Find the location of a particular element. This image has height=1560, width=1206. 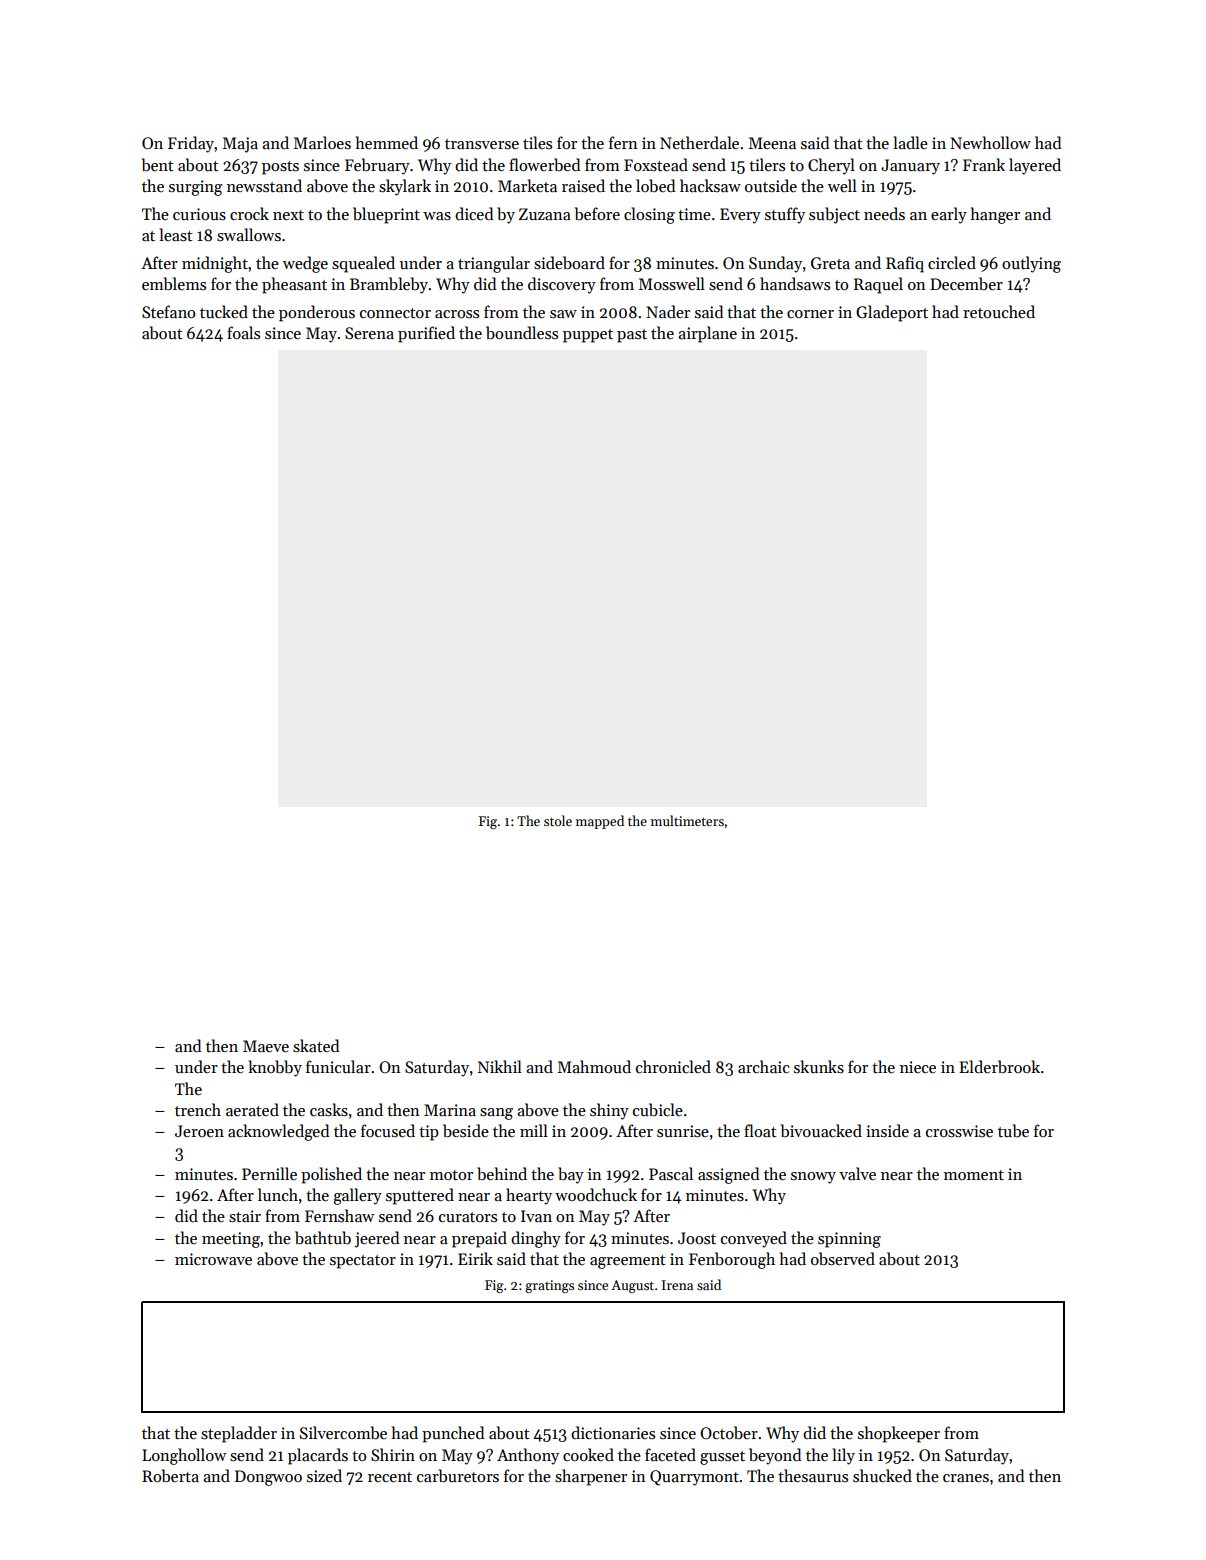

microwave is located at coordinates (213, 1259).
